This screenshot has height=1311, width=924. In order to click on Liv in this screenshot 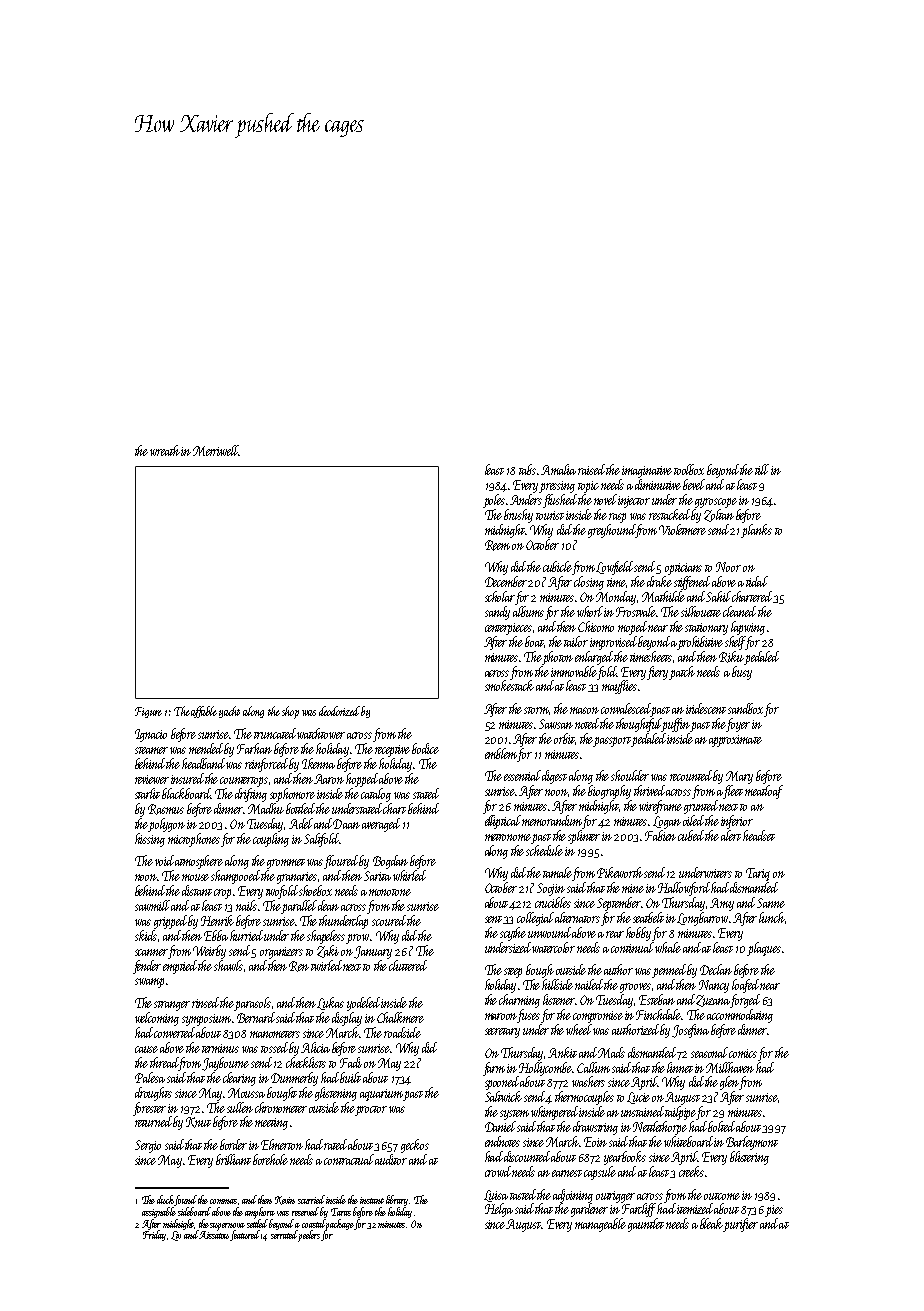, I will do `click(176, 1236)`.
